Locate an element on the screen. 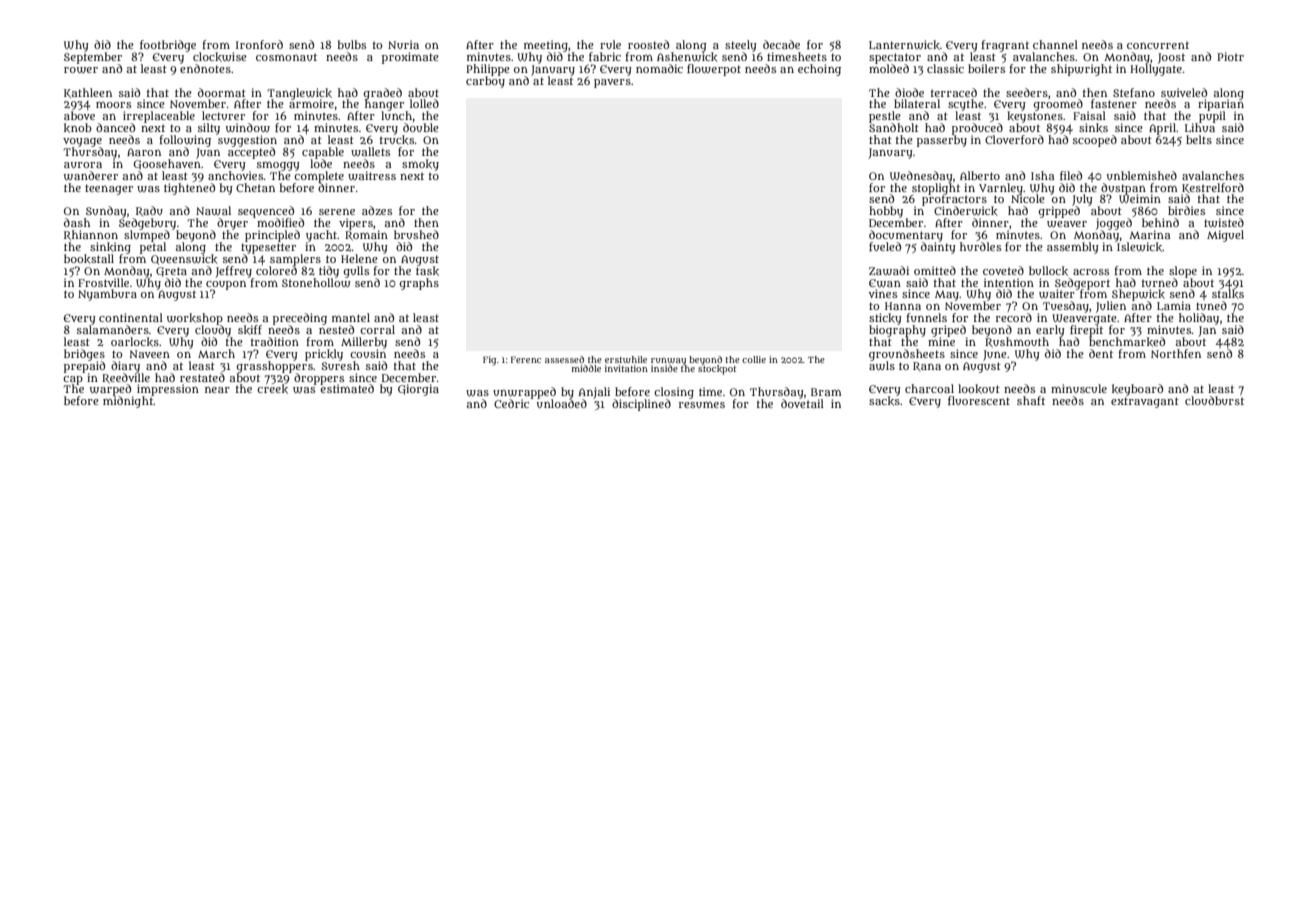  roosted is located at coordinates (648, 44).
